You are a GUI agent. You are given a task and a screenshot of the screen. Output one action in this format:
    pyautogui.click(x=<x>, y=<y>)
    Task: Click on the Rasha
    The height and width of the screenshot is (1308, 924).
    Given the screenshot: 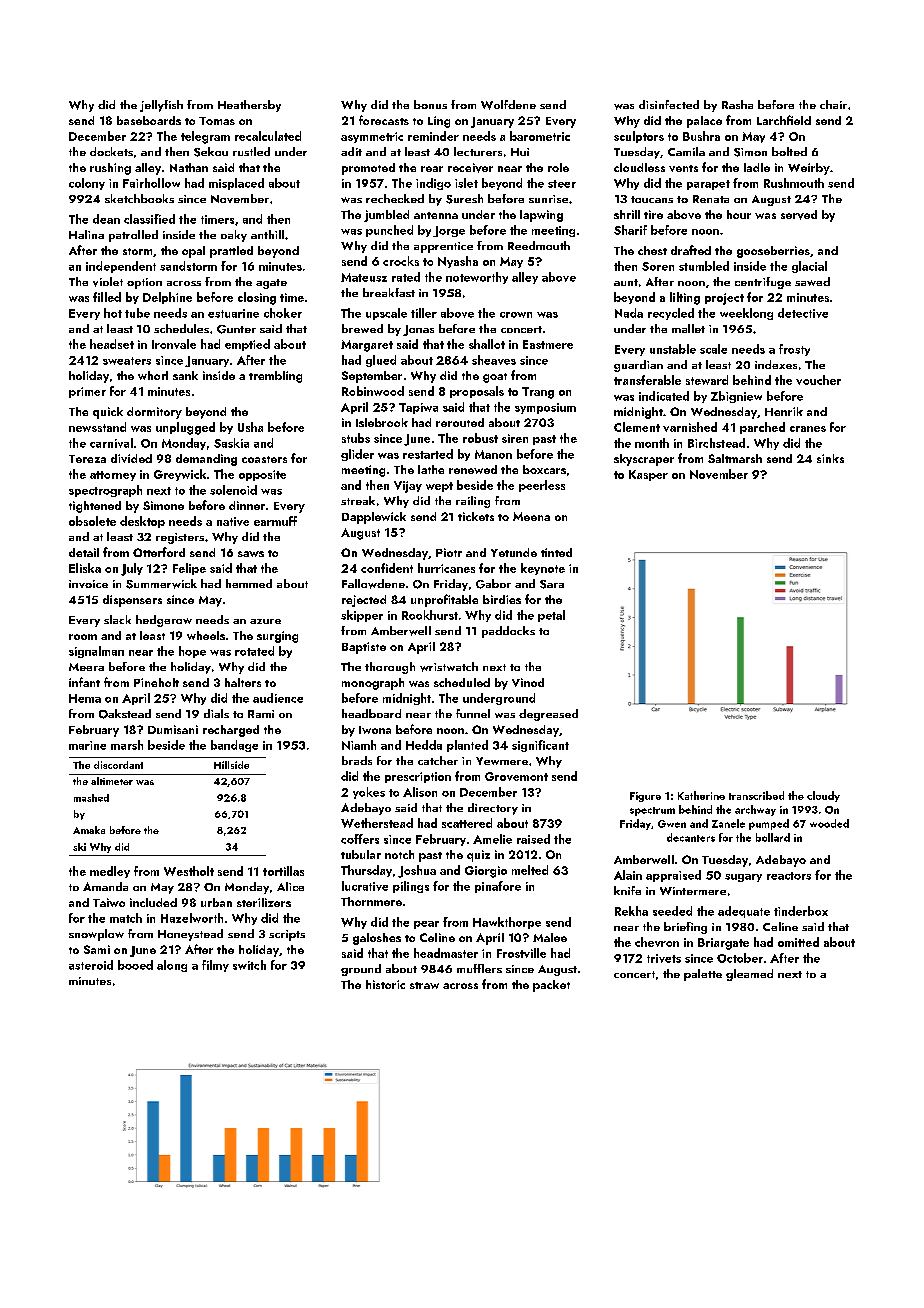 What is the action you would take?
    pyautogui.click(x=737, y=104)
